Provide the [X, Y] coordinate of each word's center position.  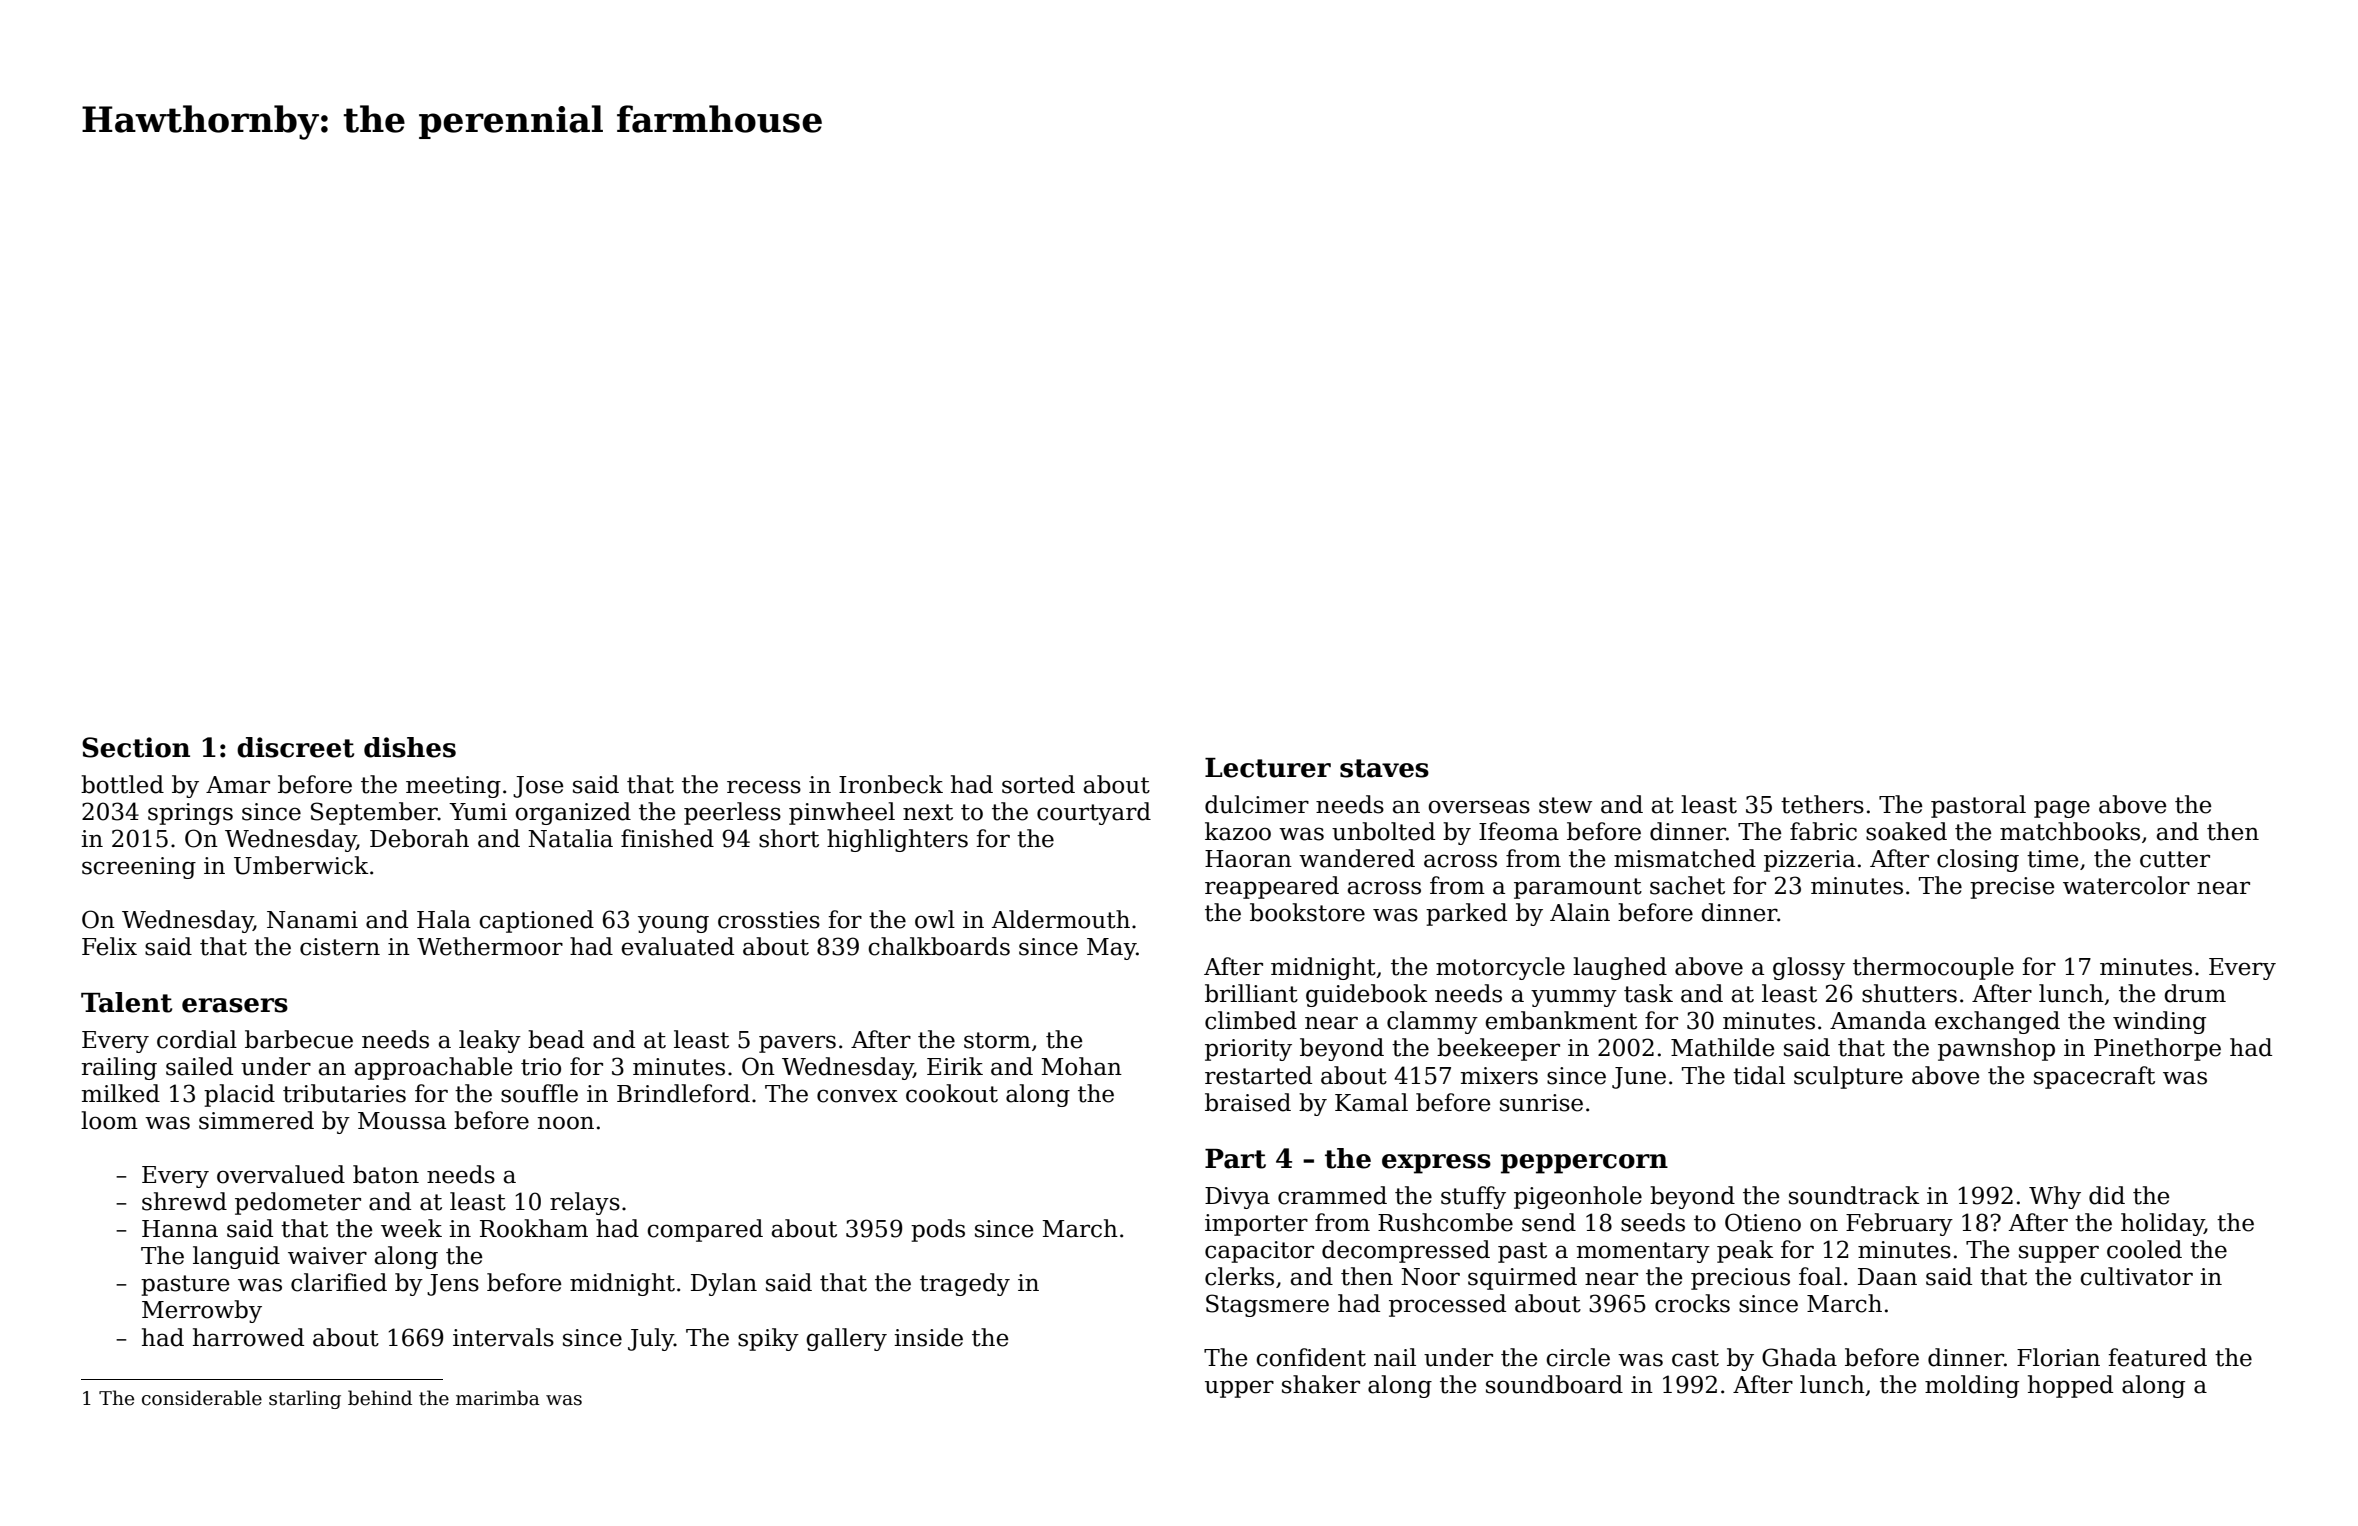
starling [305, 1399]
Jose [538, 787]
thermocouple [1933, 968]
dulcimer [1257, 804]
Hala [444, 919]
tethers [1822, 804]
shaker [1321, 1384]
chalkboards [939, 946]
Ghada [1799, 1357]
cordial [197, 1039]
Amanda [1878, 1020]
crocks [1692, 1303]
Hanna [180, 1229]
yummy [1574, 998]
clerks [1239, 1276]
